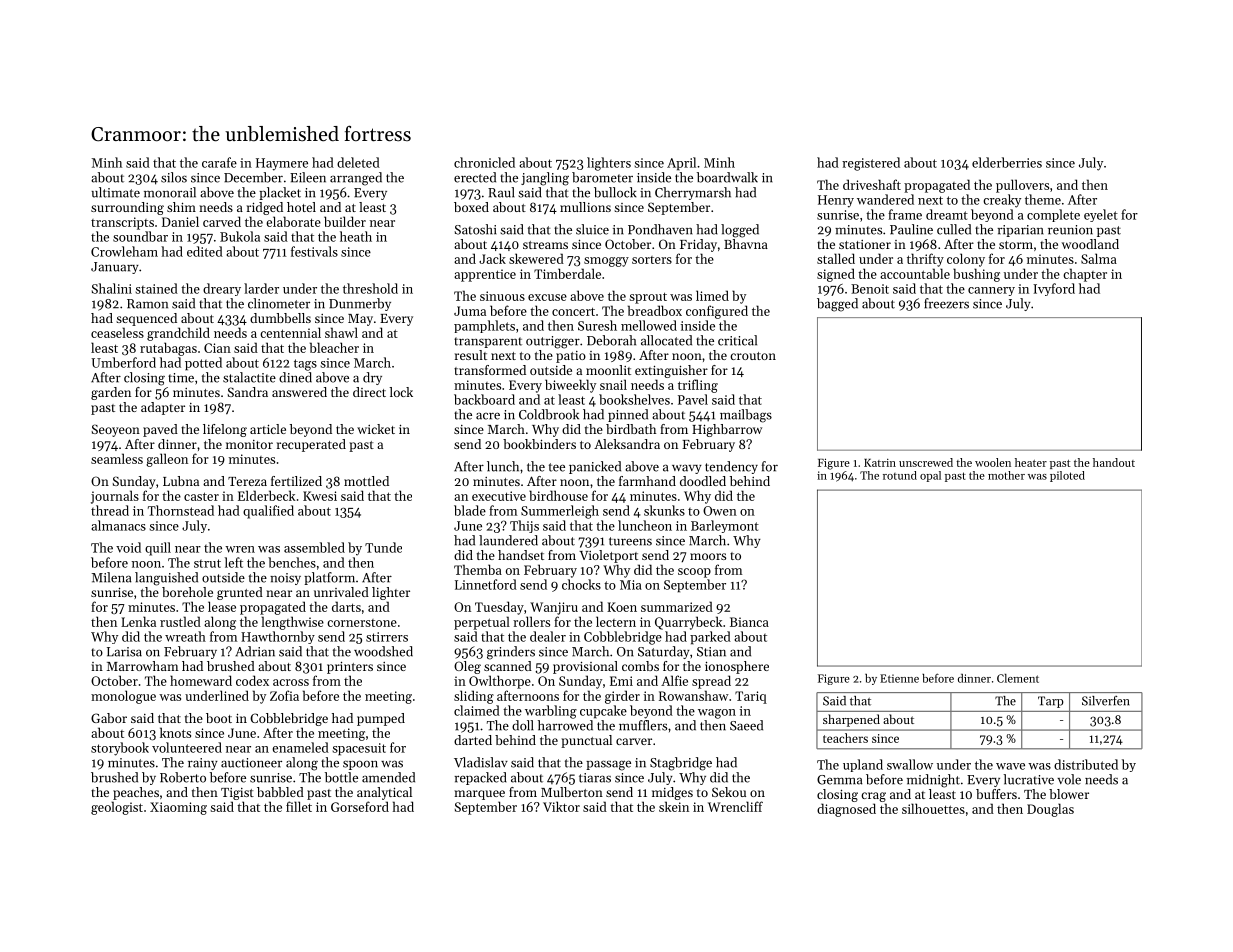 The image size is (1233, 952). Describe the element at coordinates (976, 275) in the document. I see `bushing` at that location.
